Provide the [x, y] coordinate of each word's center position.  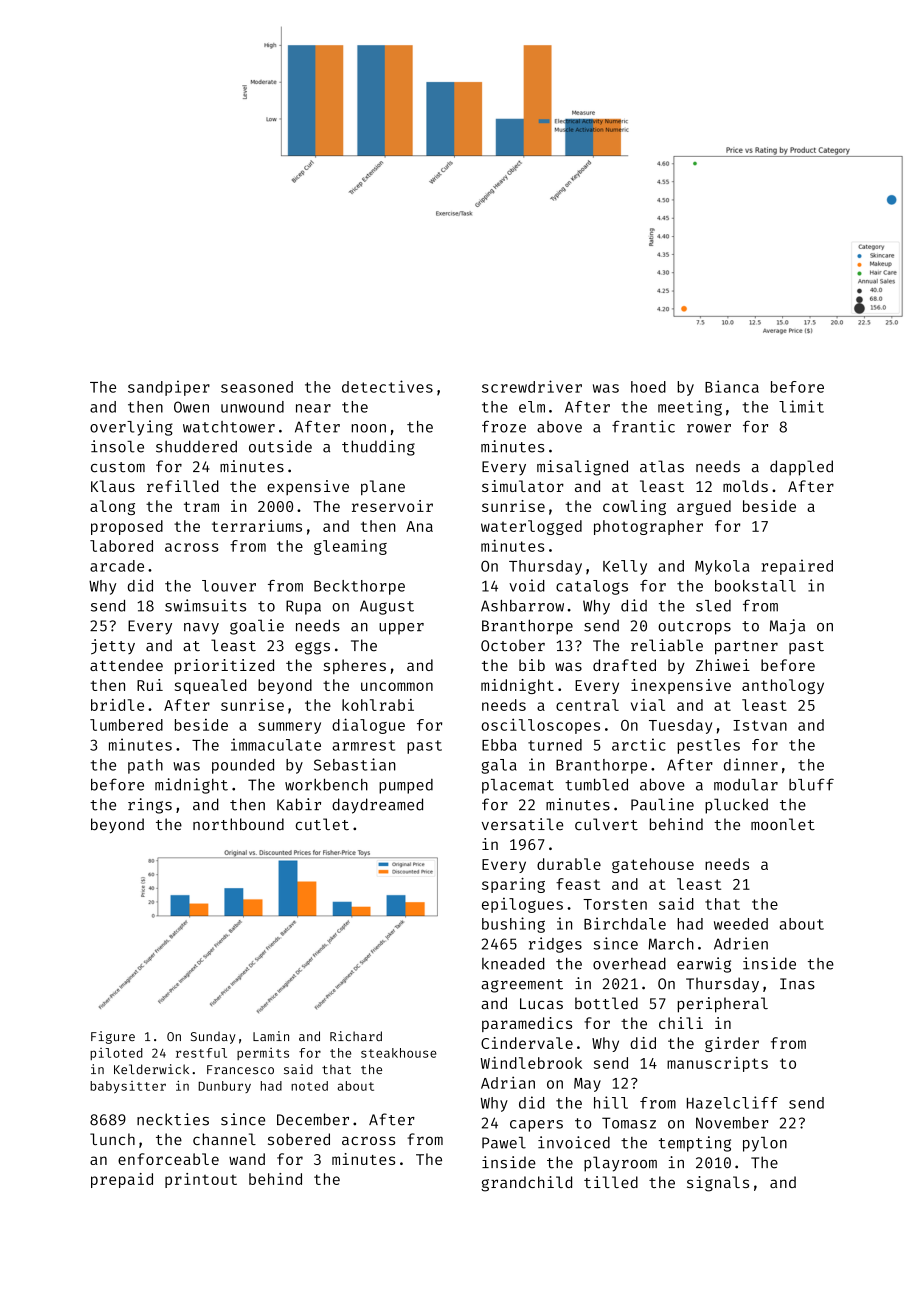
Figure [113, 1037]
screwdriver [532, 386]
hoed [648, 387]
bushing [513, 925]
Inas [797, 984]
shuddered [196, 446]
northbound [238, 824]
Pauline [662, 804]
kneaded [513, 963]
